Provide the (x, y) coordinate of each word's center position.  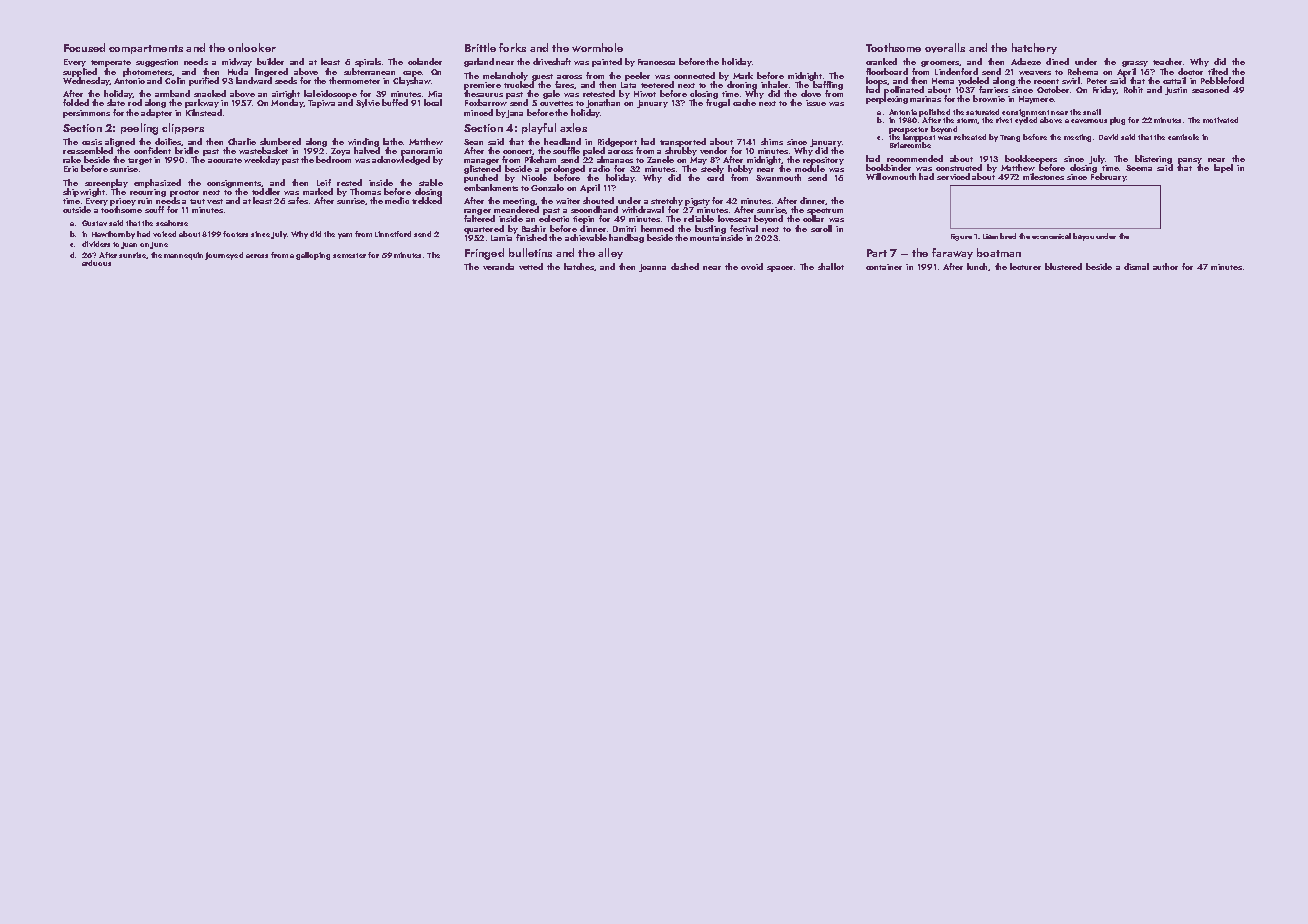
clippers (183, 128)
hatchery (1034, 48)
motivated (1220, 120)
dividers (96, 244)
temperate (111, 63)
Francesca (656, 62)
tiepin (583, 220)
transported (683, 142)
